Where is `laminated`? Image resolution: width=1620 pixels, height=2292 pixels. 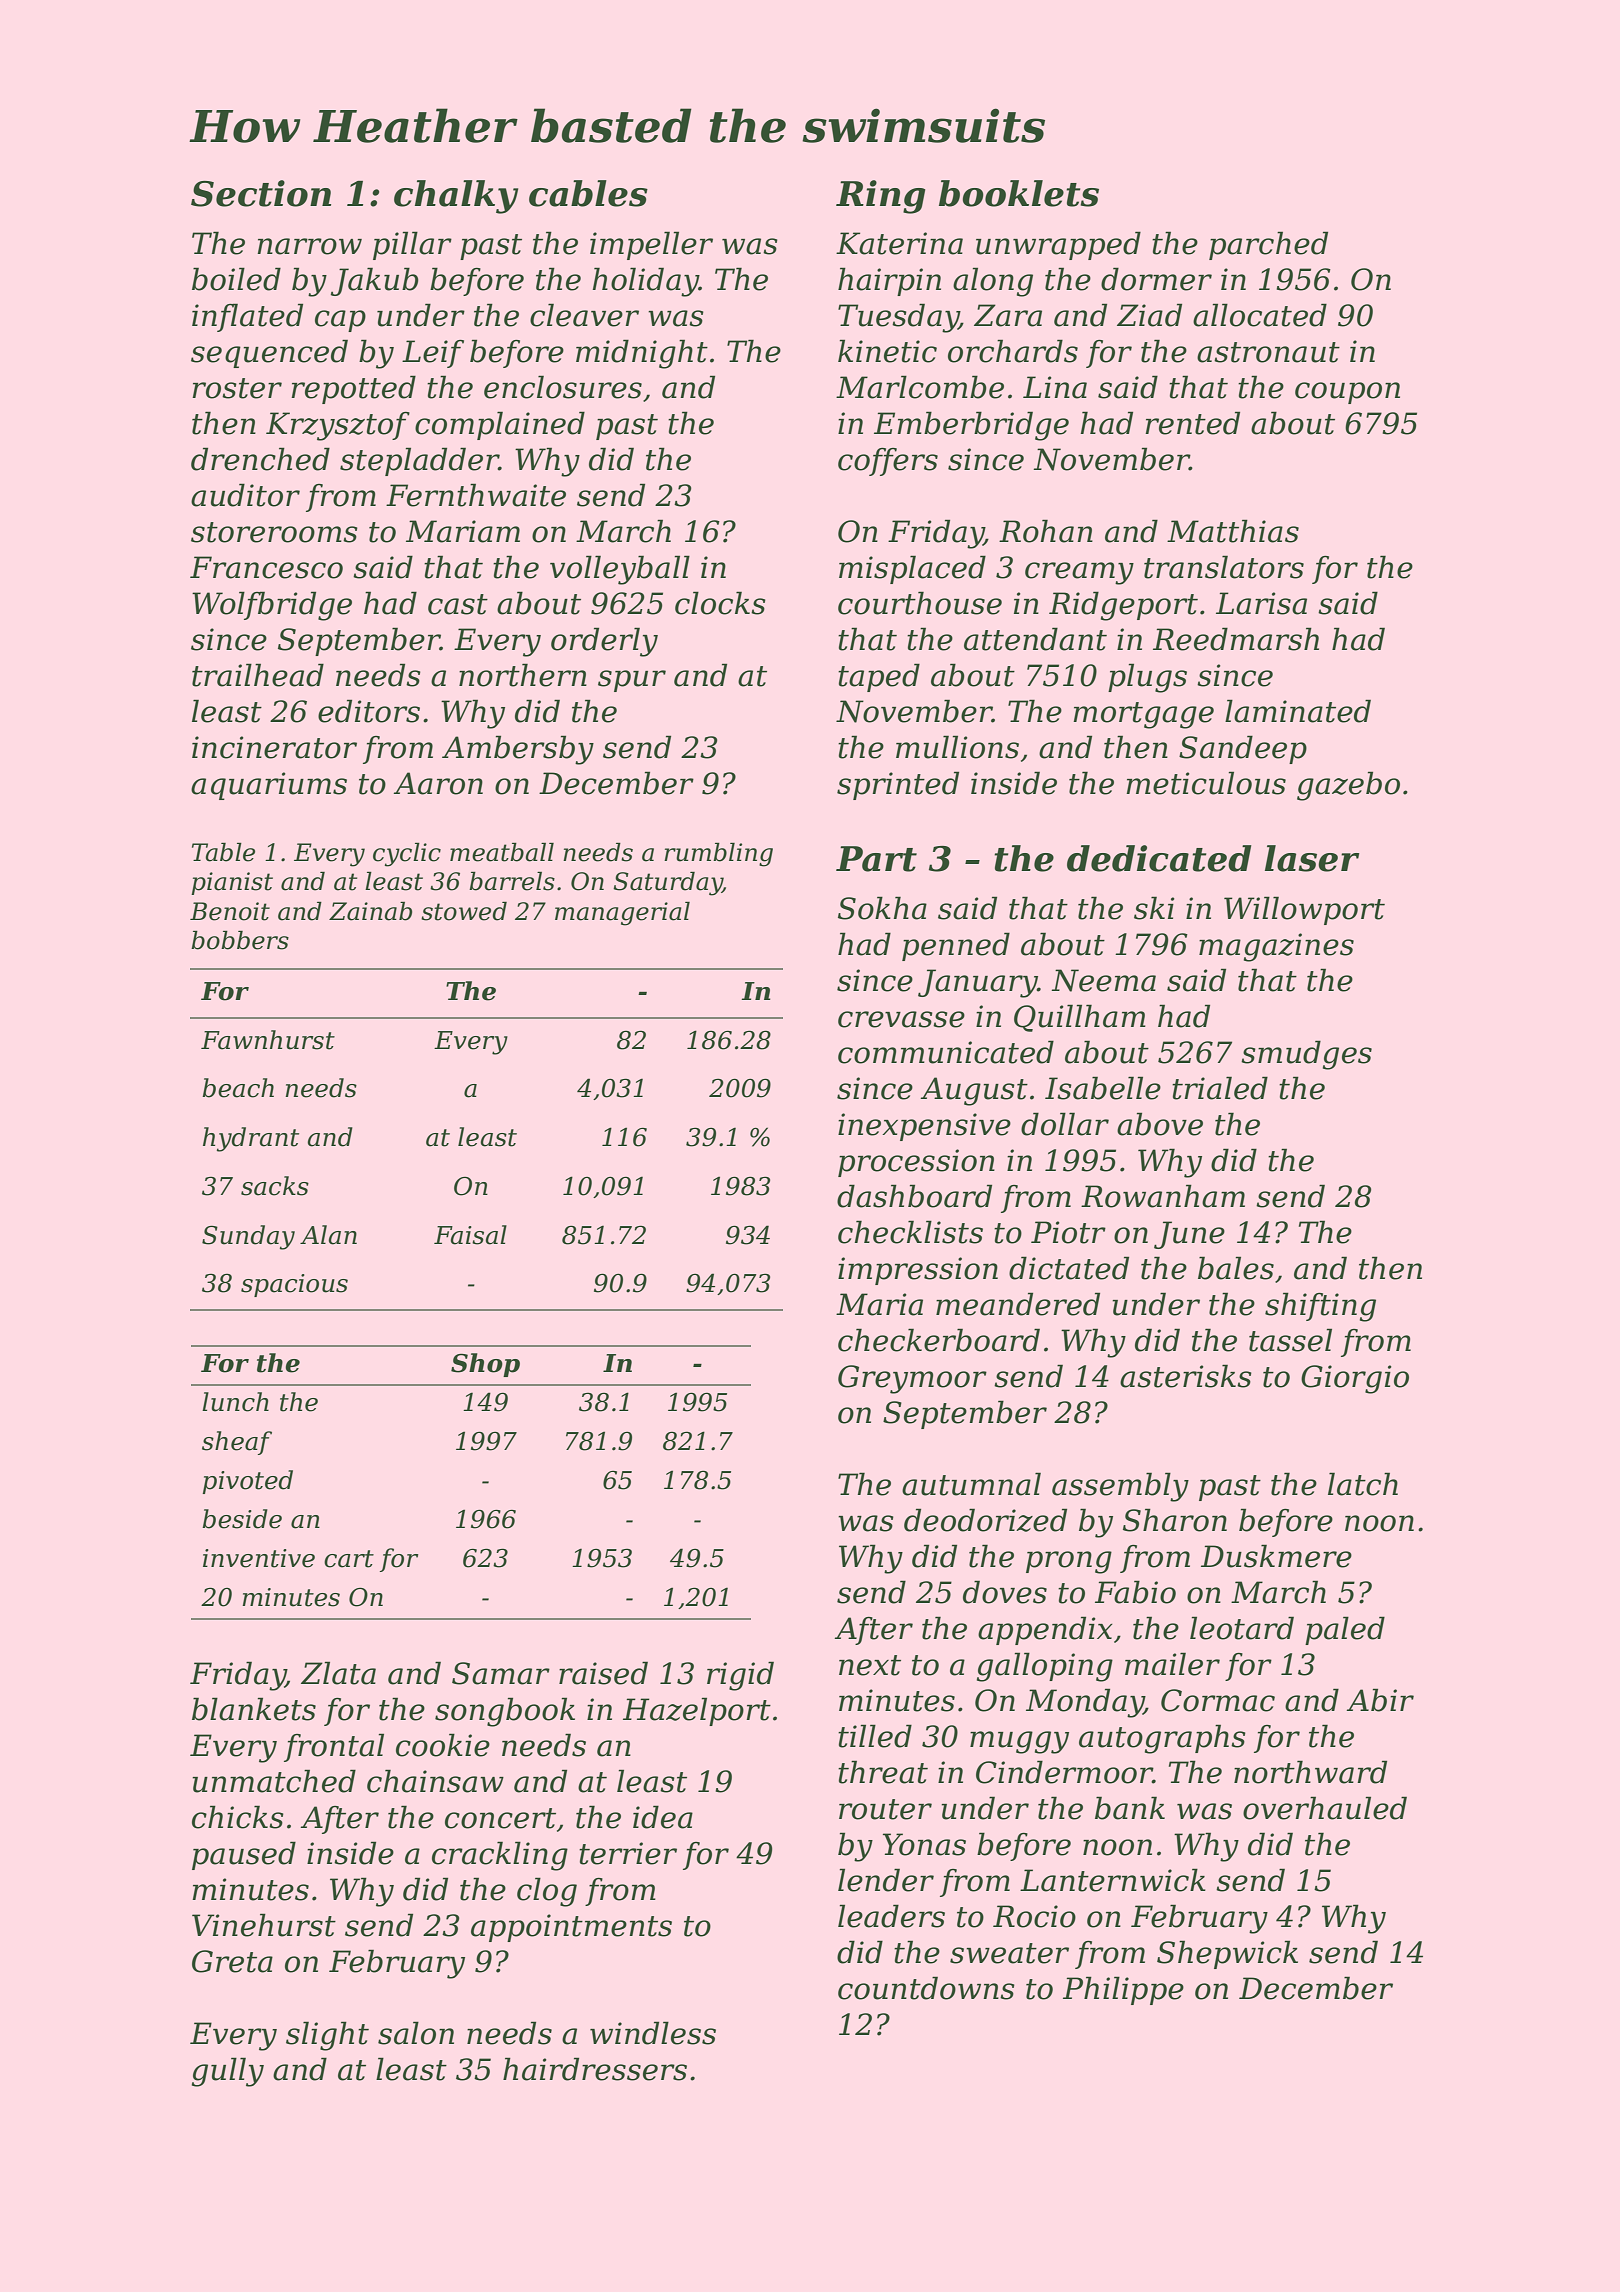 laminated is located at coordinates (1298, 711).
